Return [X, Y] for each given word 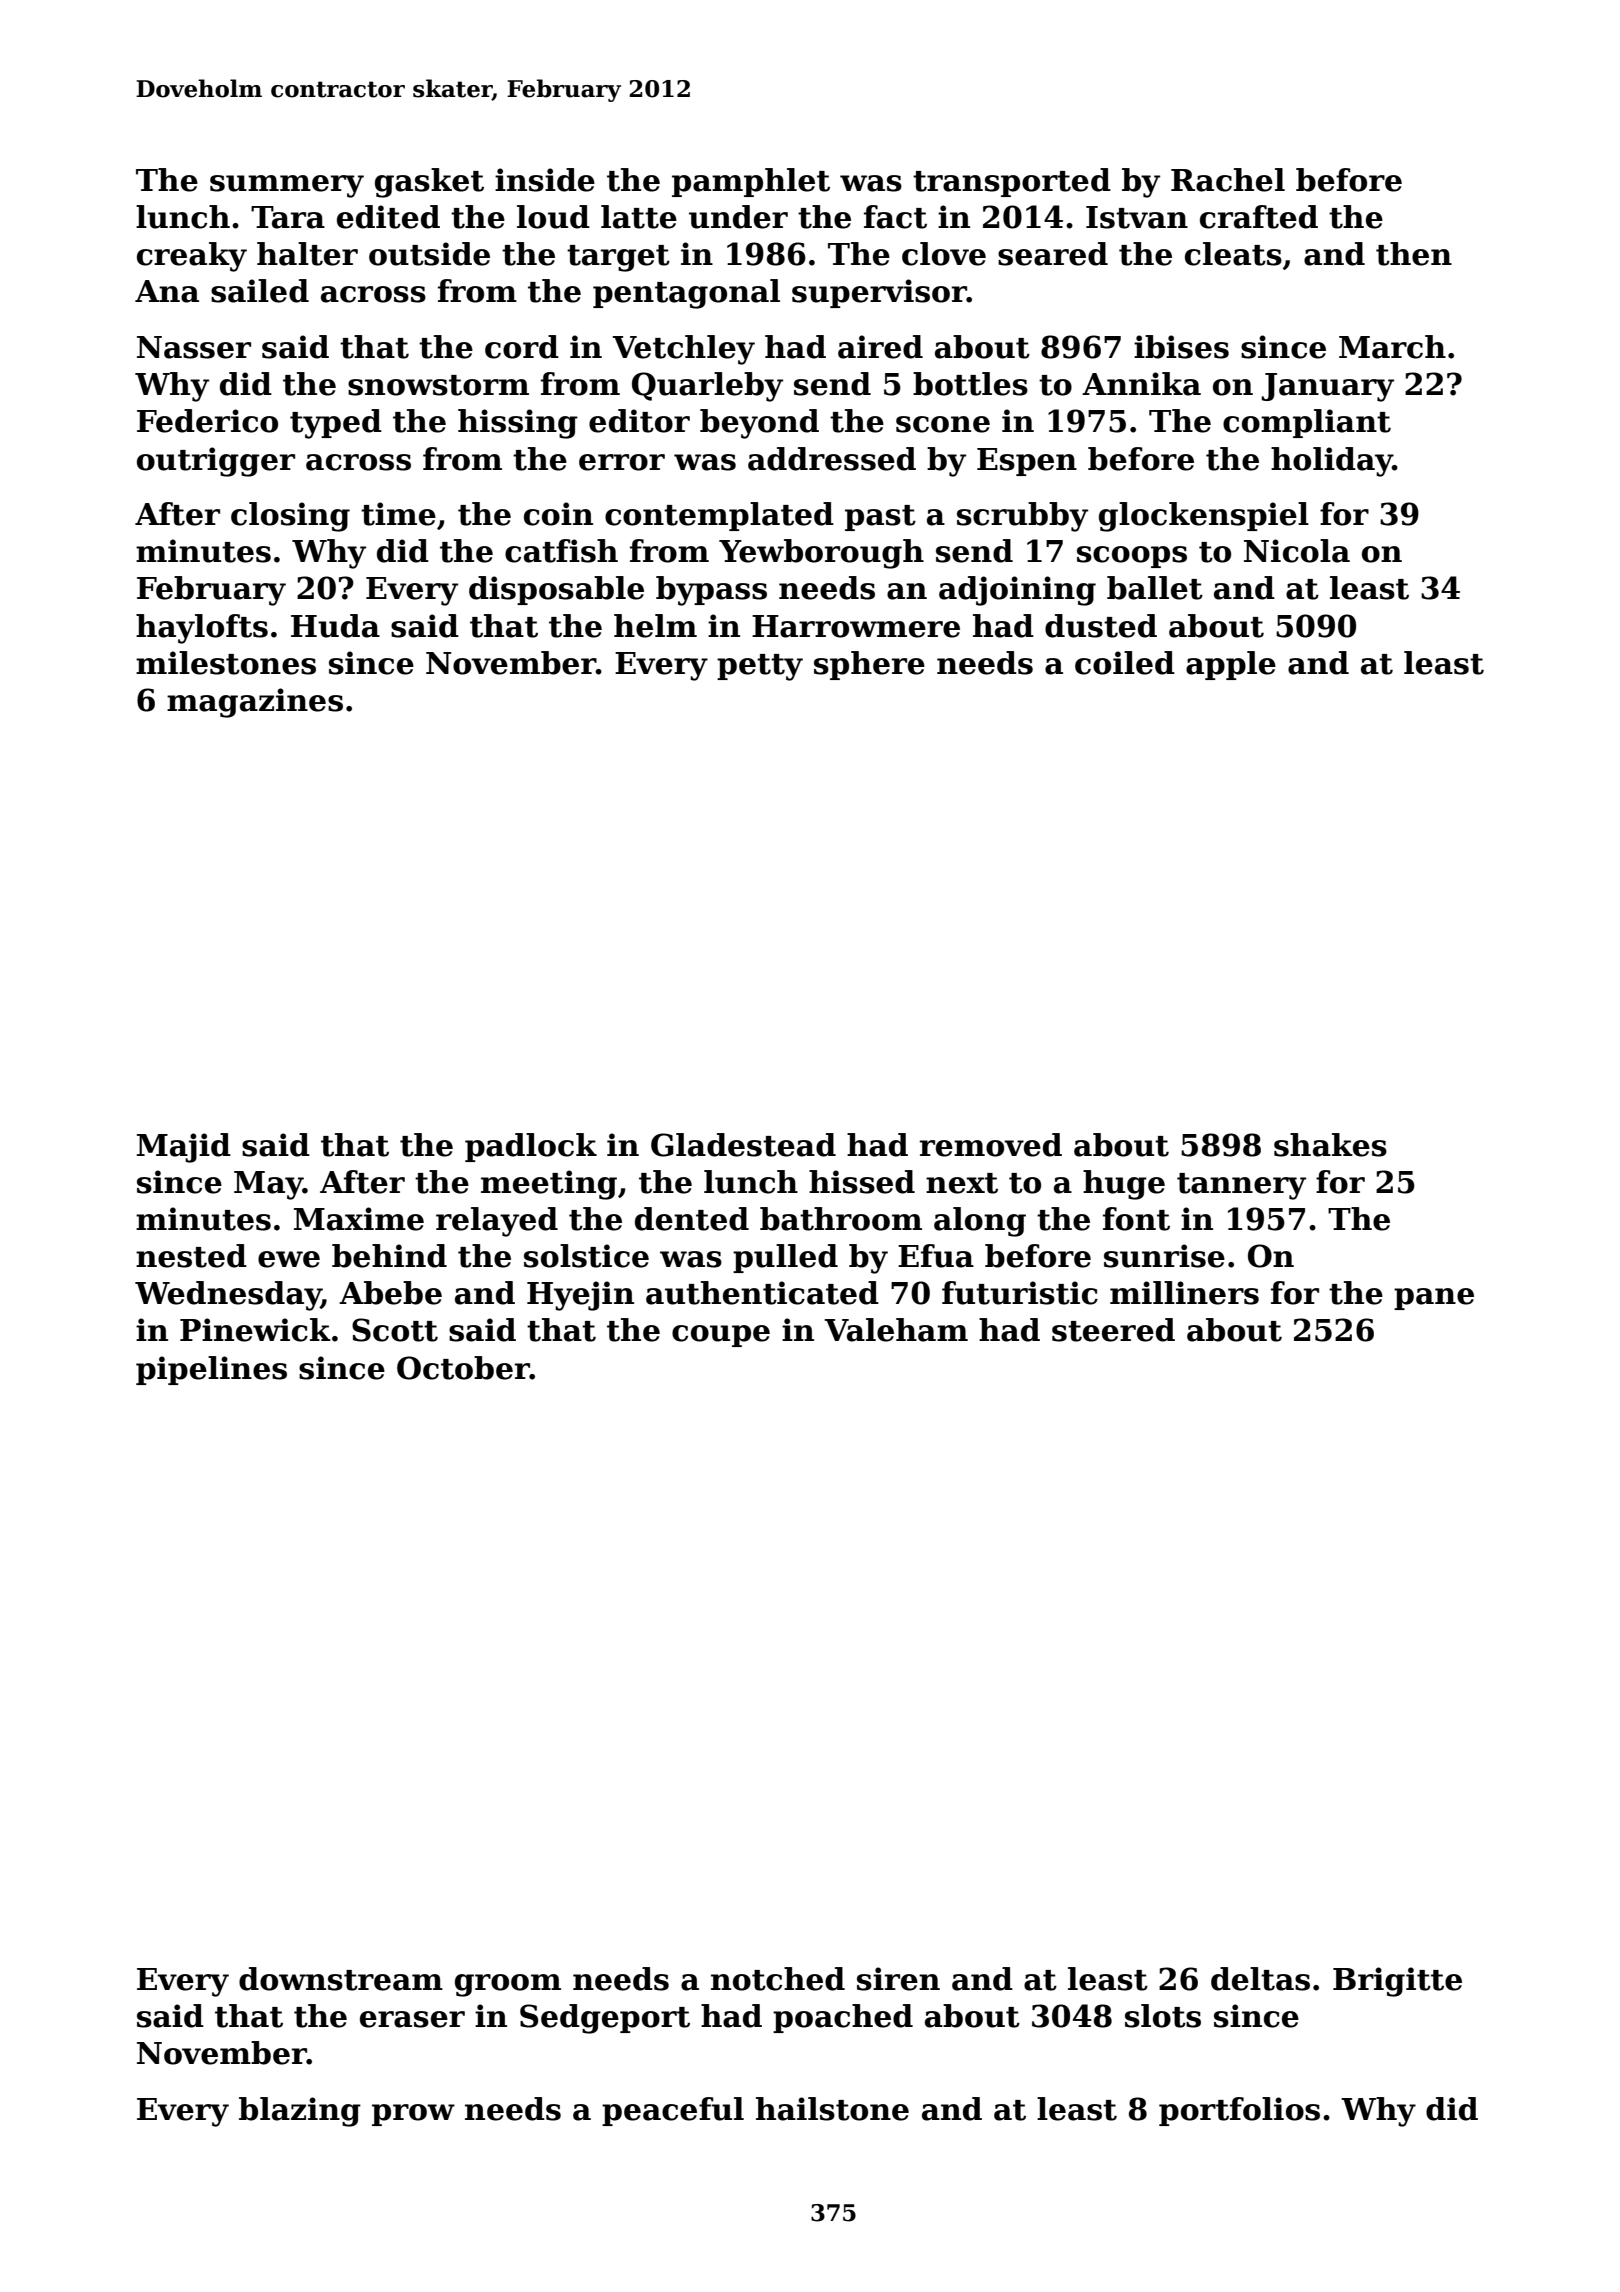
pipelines [211, 1370]
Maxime [359, 1219]
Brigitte [1397, 1982]
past [880, 518]
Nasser [194, 347]
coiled [1125, 663]
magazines [255, 703]
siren [898, 1979]
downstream [341, 1979]
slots [1163, 2016]
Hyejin [580, 1296]
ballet [1155, 588]
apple [1231, 665]
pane [1434, 1299]
